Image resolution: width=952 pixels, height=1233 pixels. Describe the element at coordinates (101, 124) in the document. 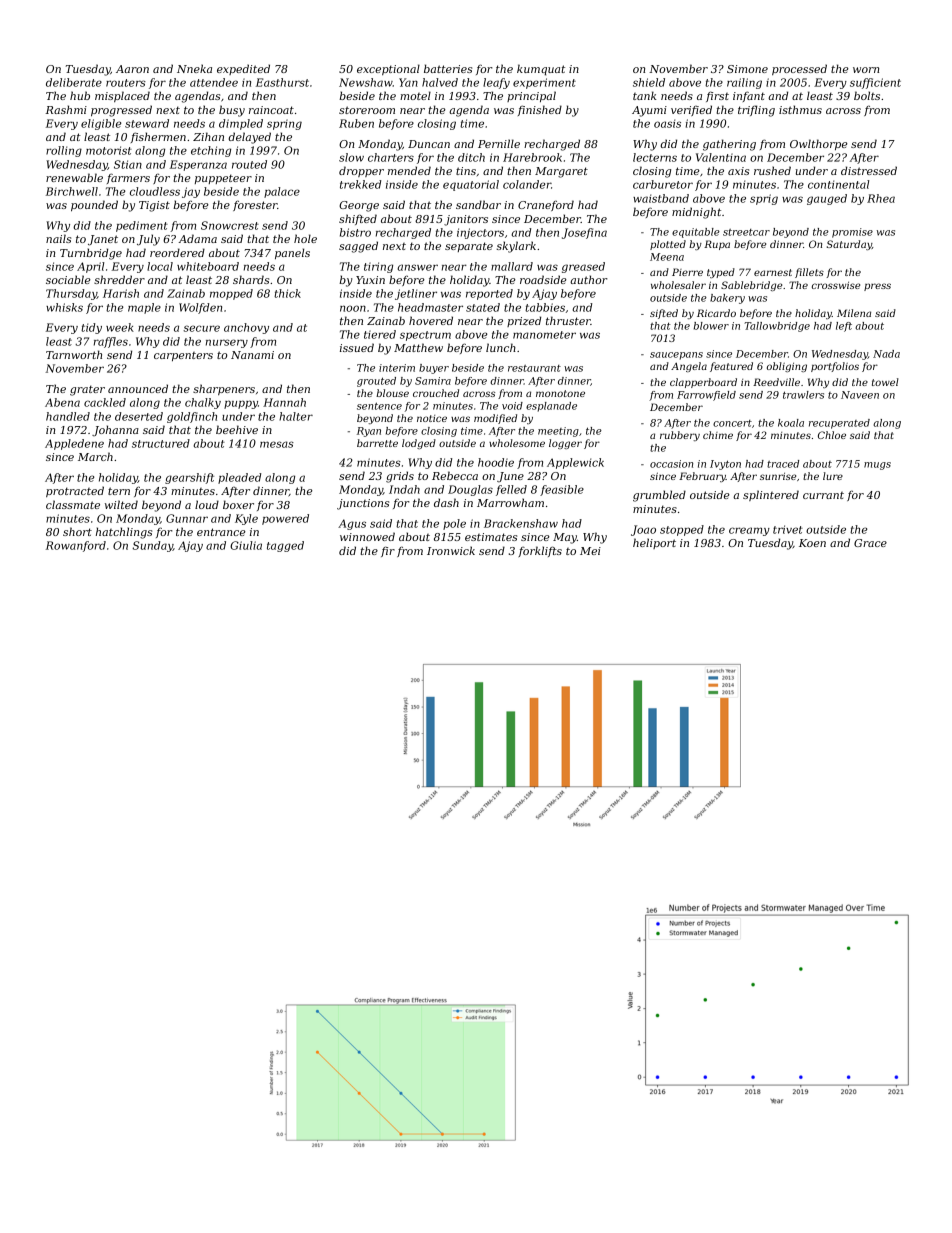

I see `eligible` at that location.
